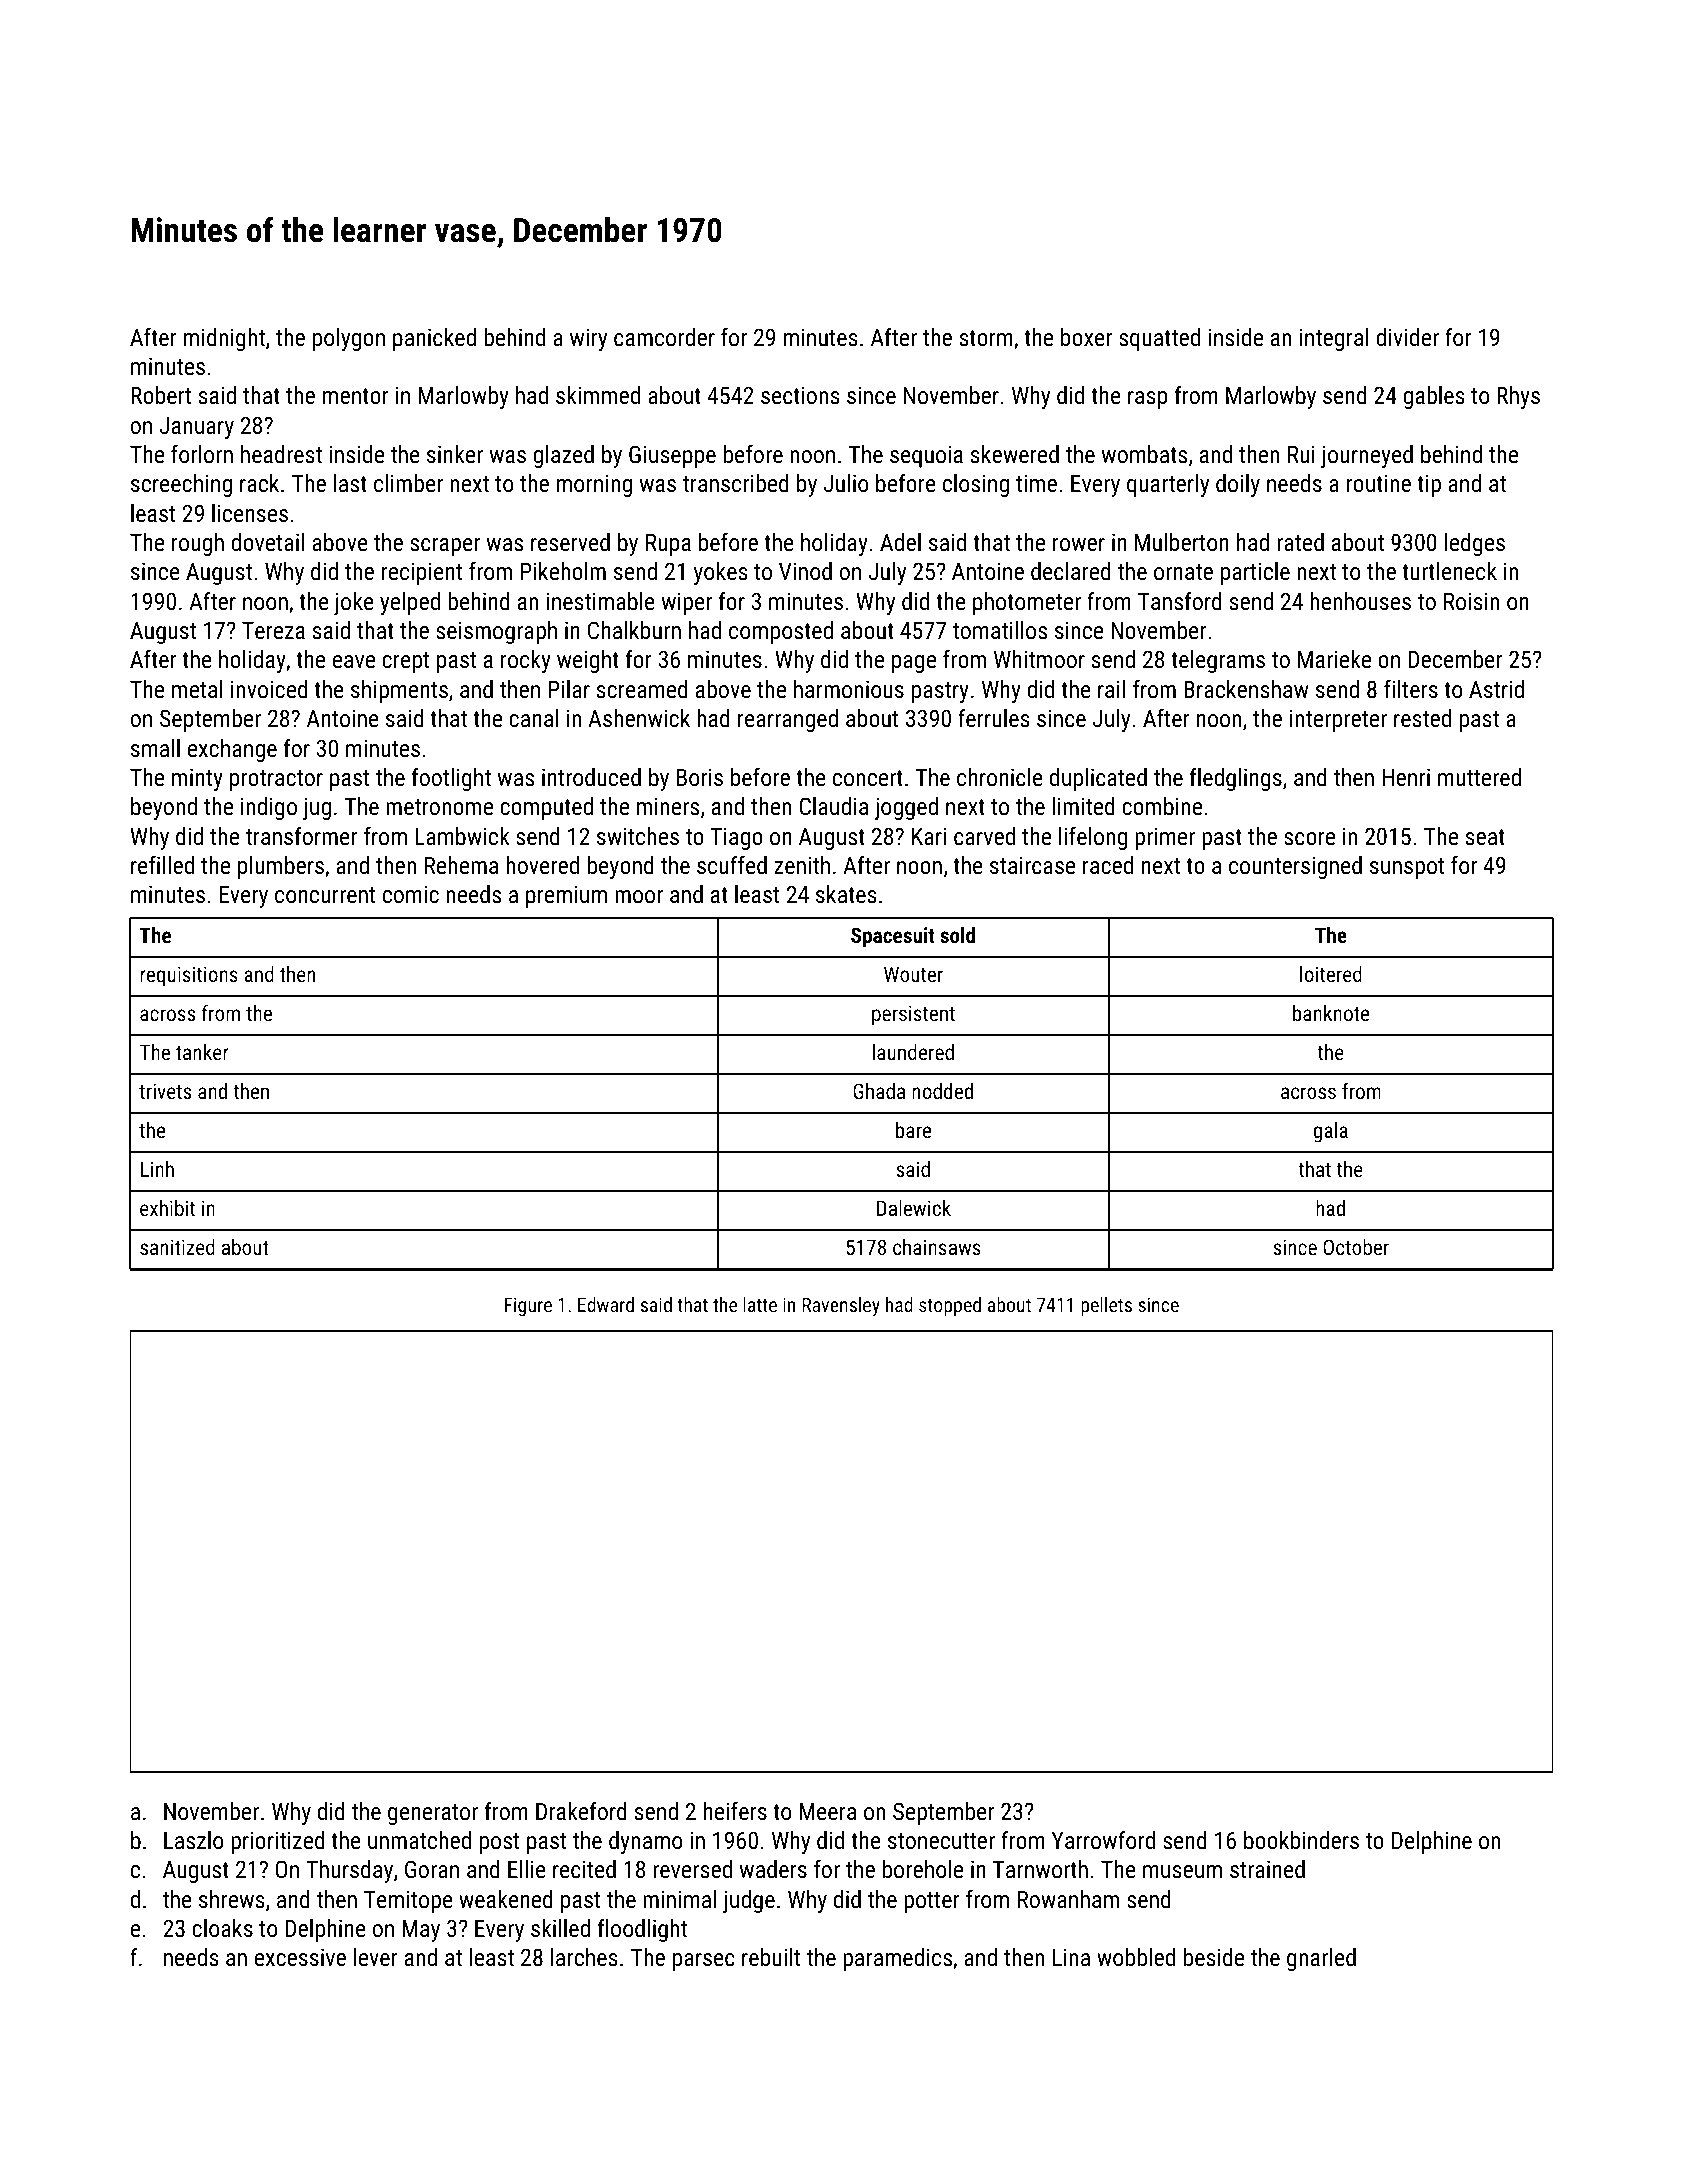 The height and width of the screenshot is (2178, 1683). Describe the element at coordinates (177, 1247) in the screenshot. I see `sanitized` at that location.
